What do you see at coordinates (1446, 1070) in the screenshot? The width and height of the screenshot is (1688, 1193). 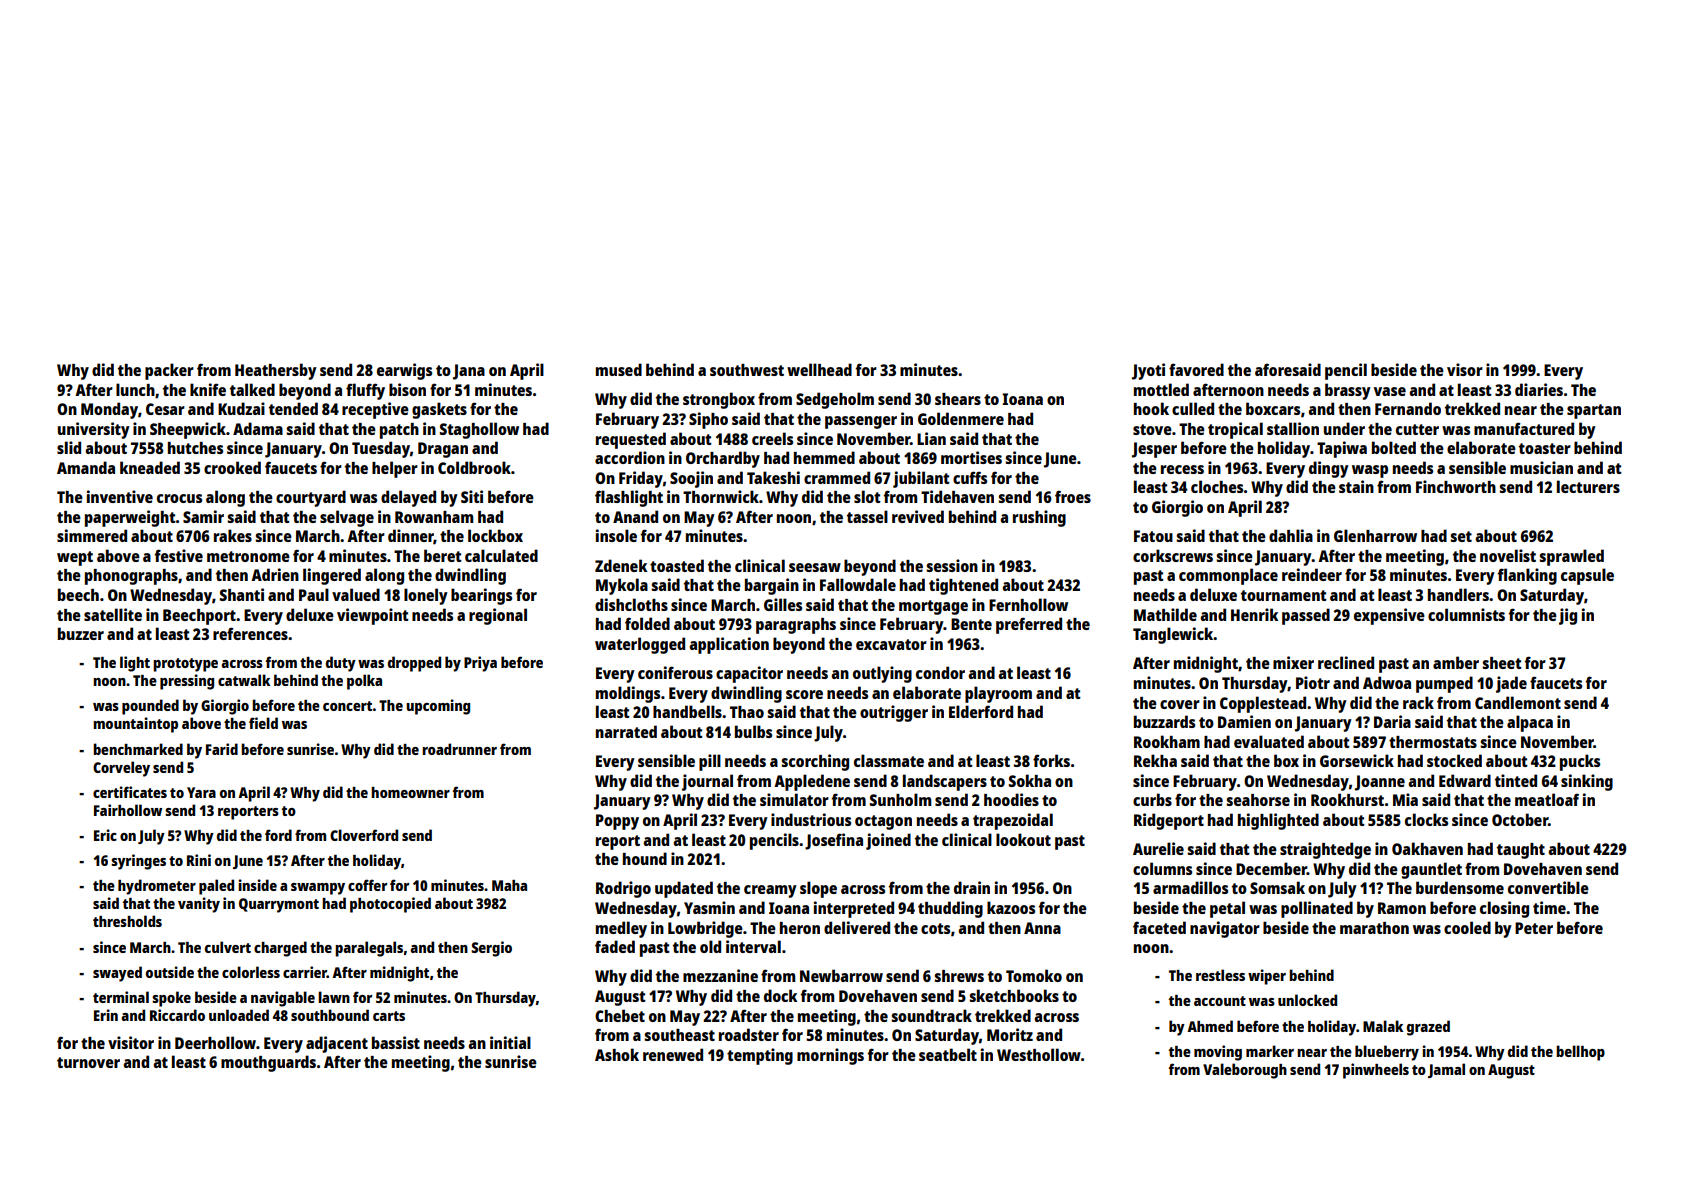 I see `Jamal` at bounding box center [1446, 1070].
